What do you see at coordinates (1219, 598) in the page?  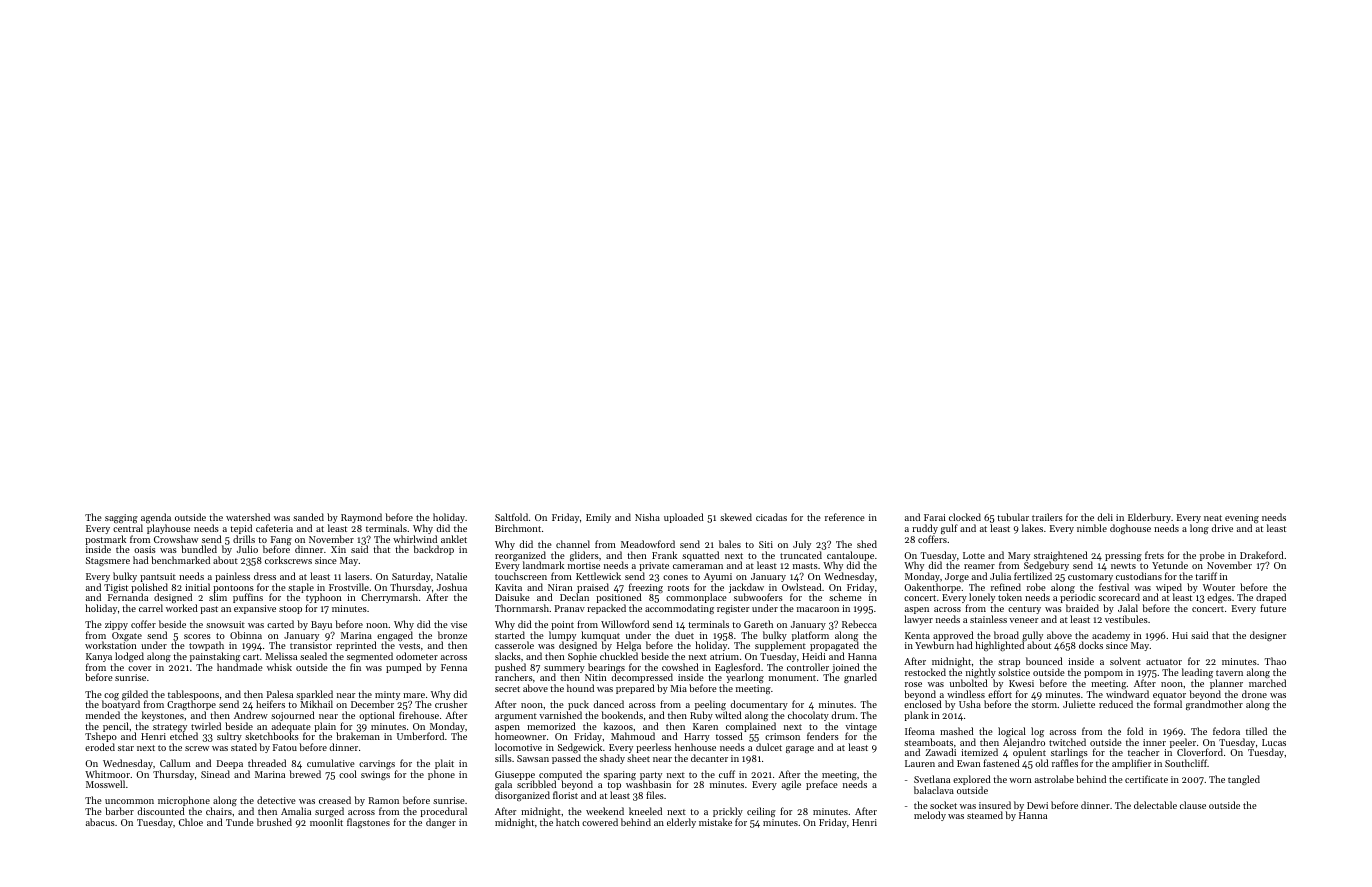 I see `edges` at bounding box center [1219, 598].
